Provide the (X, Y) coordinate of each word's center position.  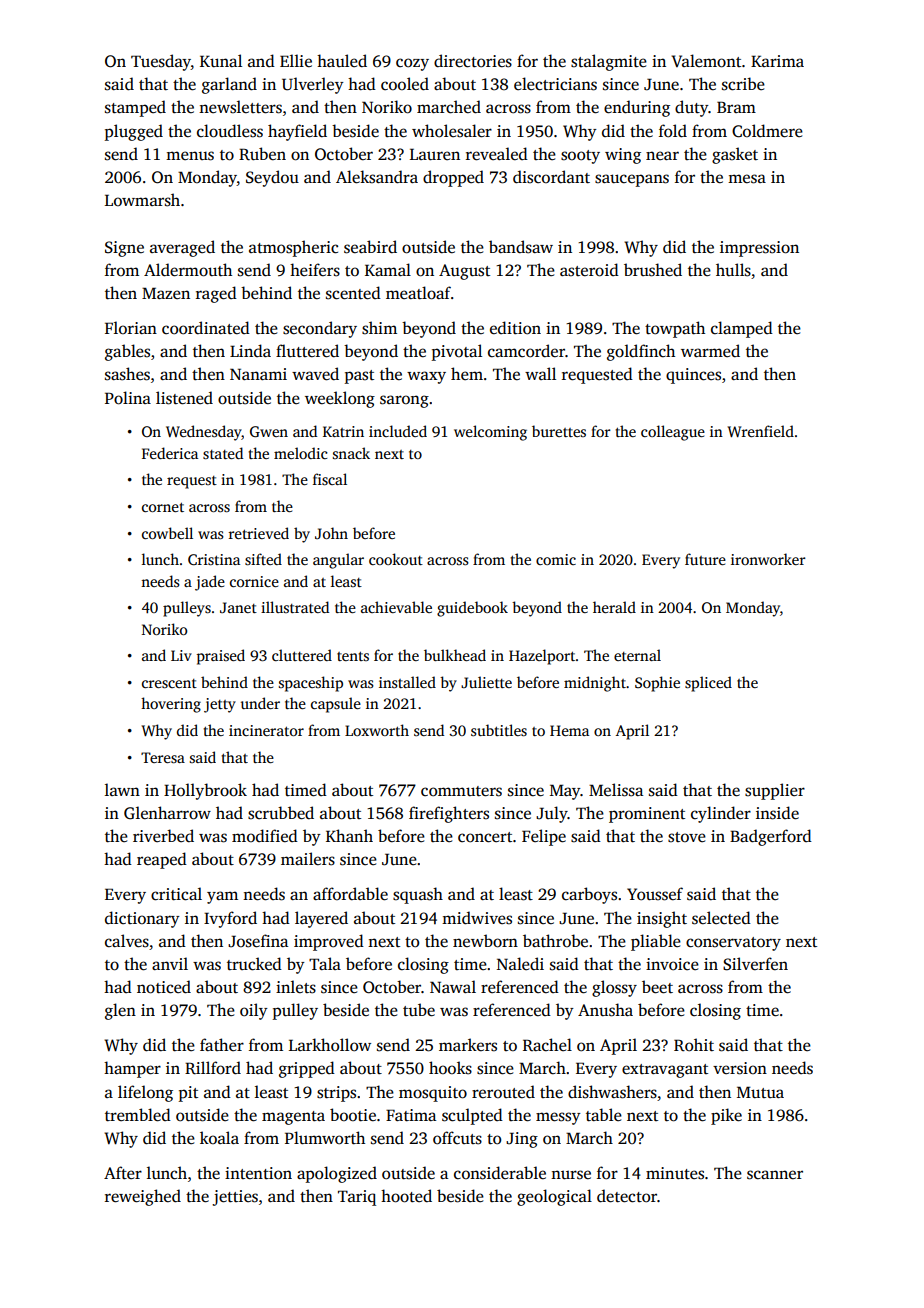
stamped (135, 108)
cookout (396, 559)
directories (473, 61)
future (705, 559)
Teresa (163, 757)
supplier (775, 791)
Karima (777, 61)
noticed (164, 987)
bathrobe (555, 941)
